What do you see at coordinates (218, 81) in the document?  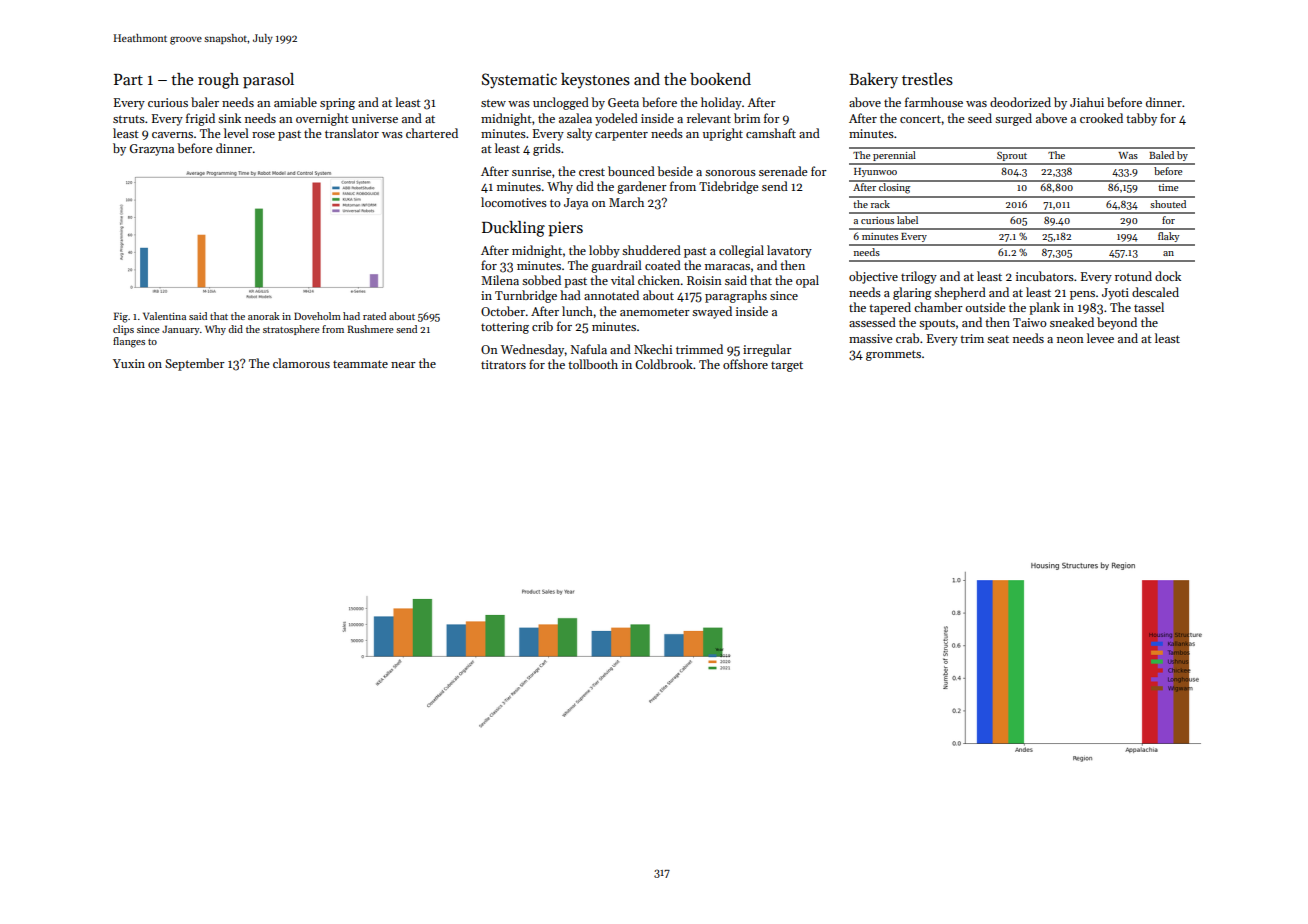 I see `rough` at bounding box center [218, 81].
